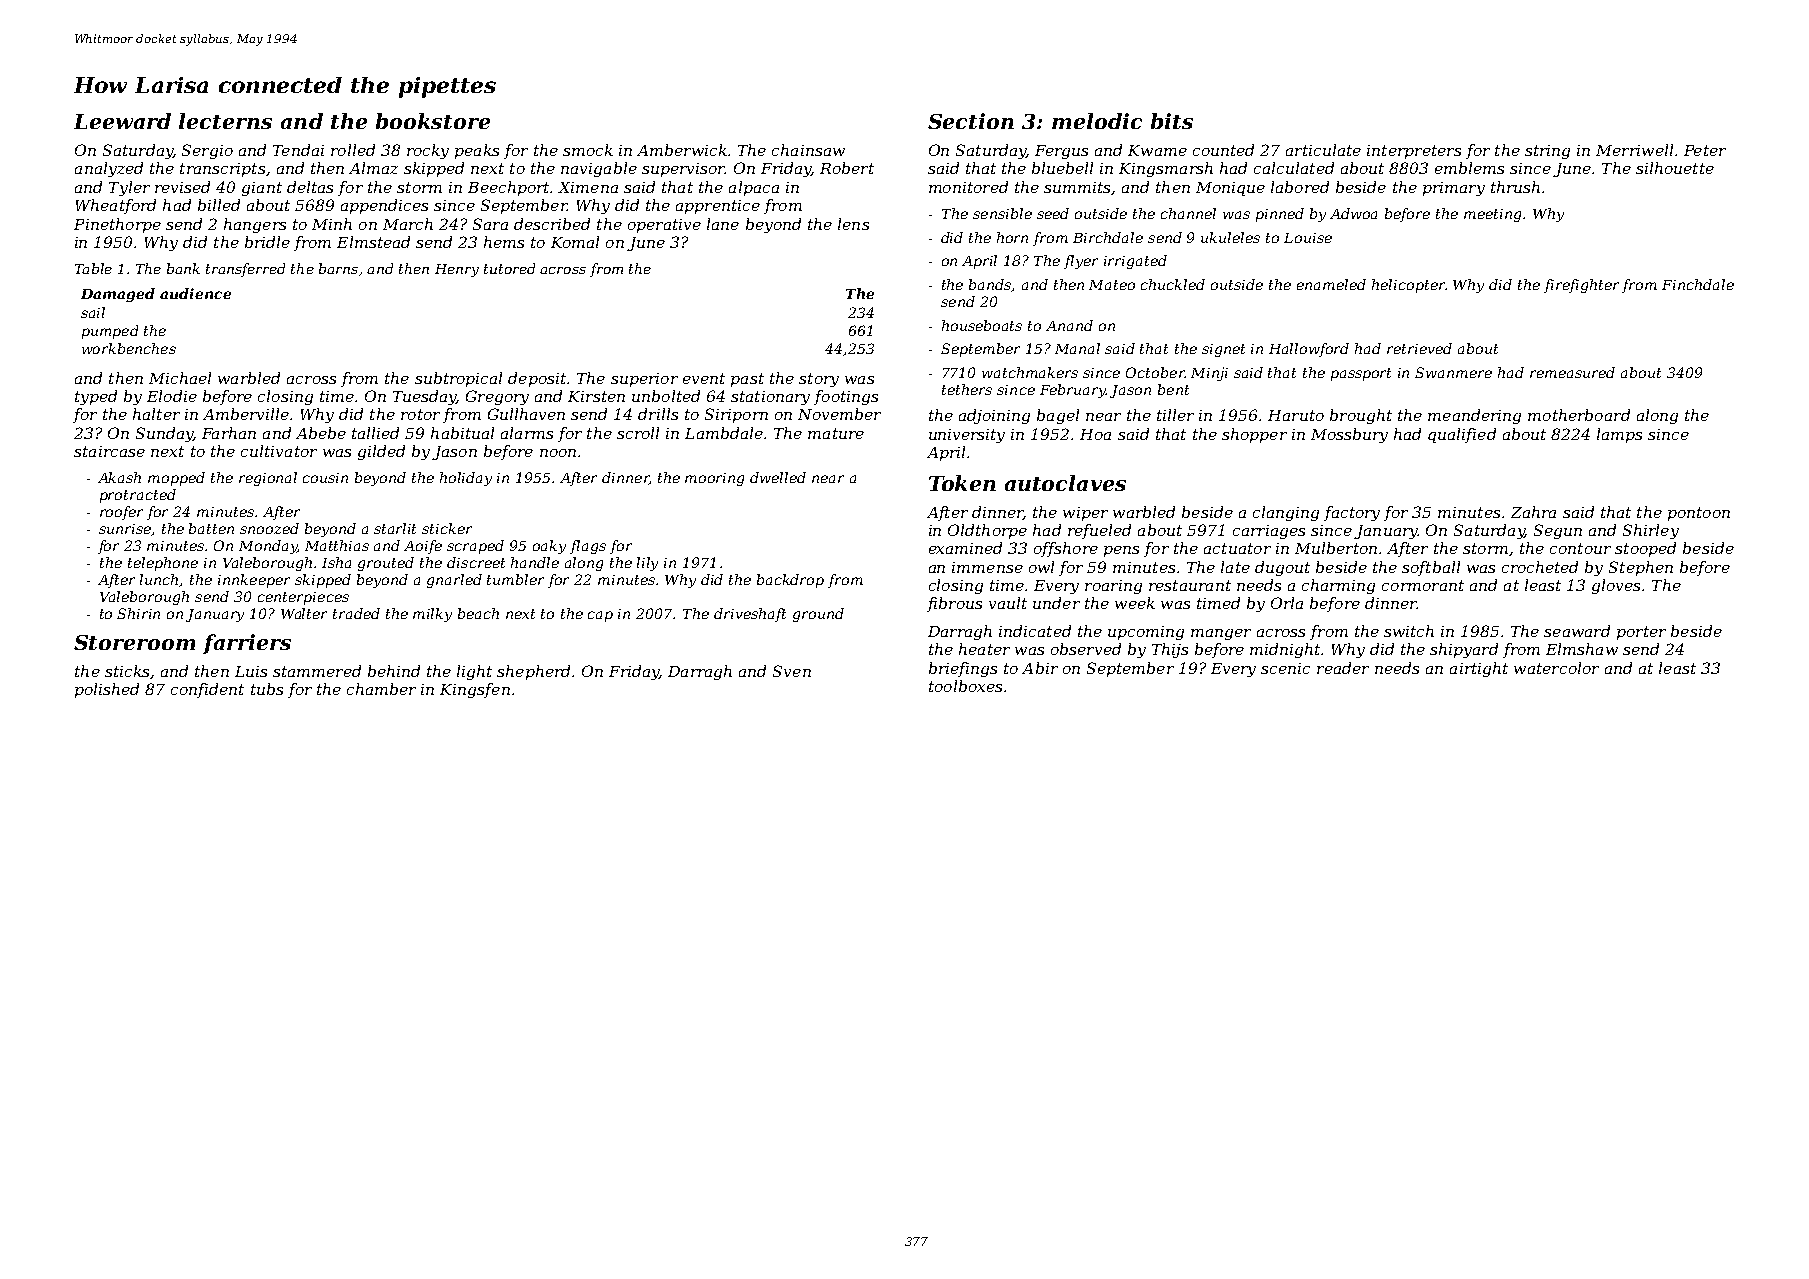 This screenshot has height=1279, width=1809. I want to click on lamps, so click(1619, 435).
